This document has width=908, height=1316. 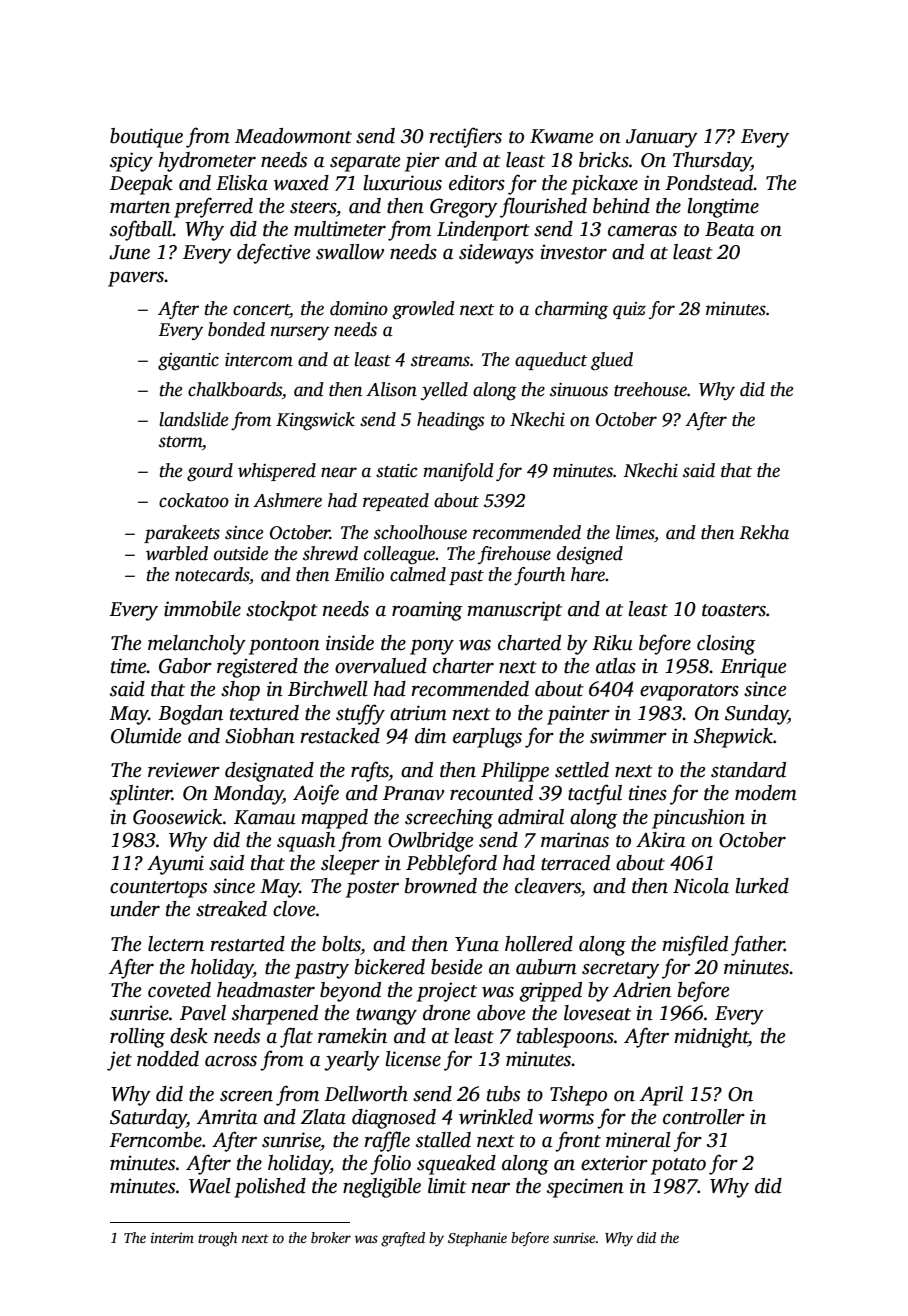 I want to click on treehouse, so click(x=650, y=389).
